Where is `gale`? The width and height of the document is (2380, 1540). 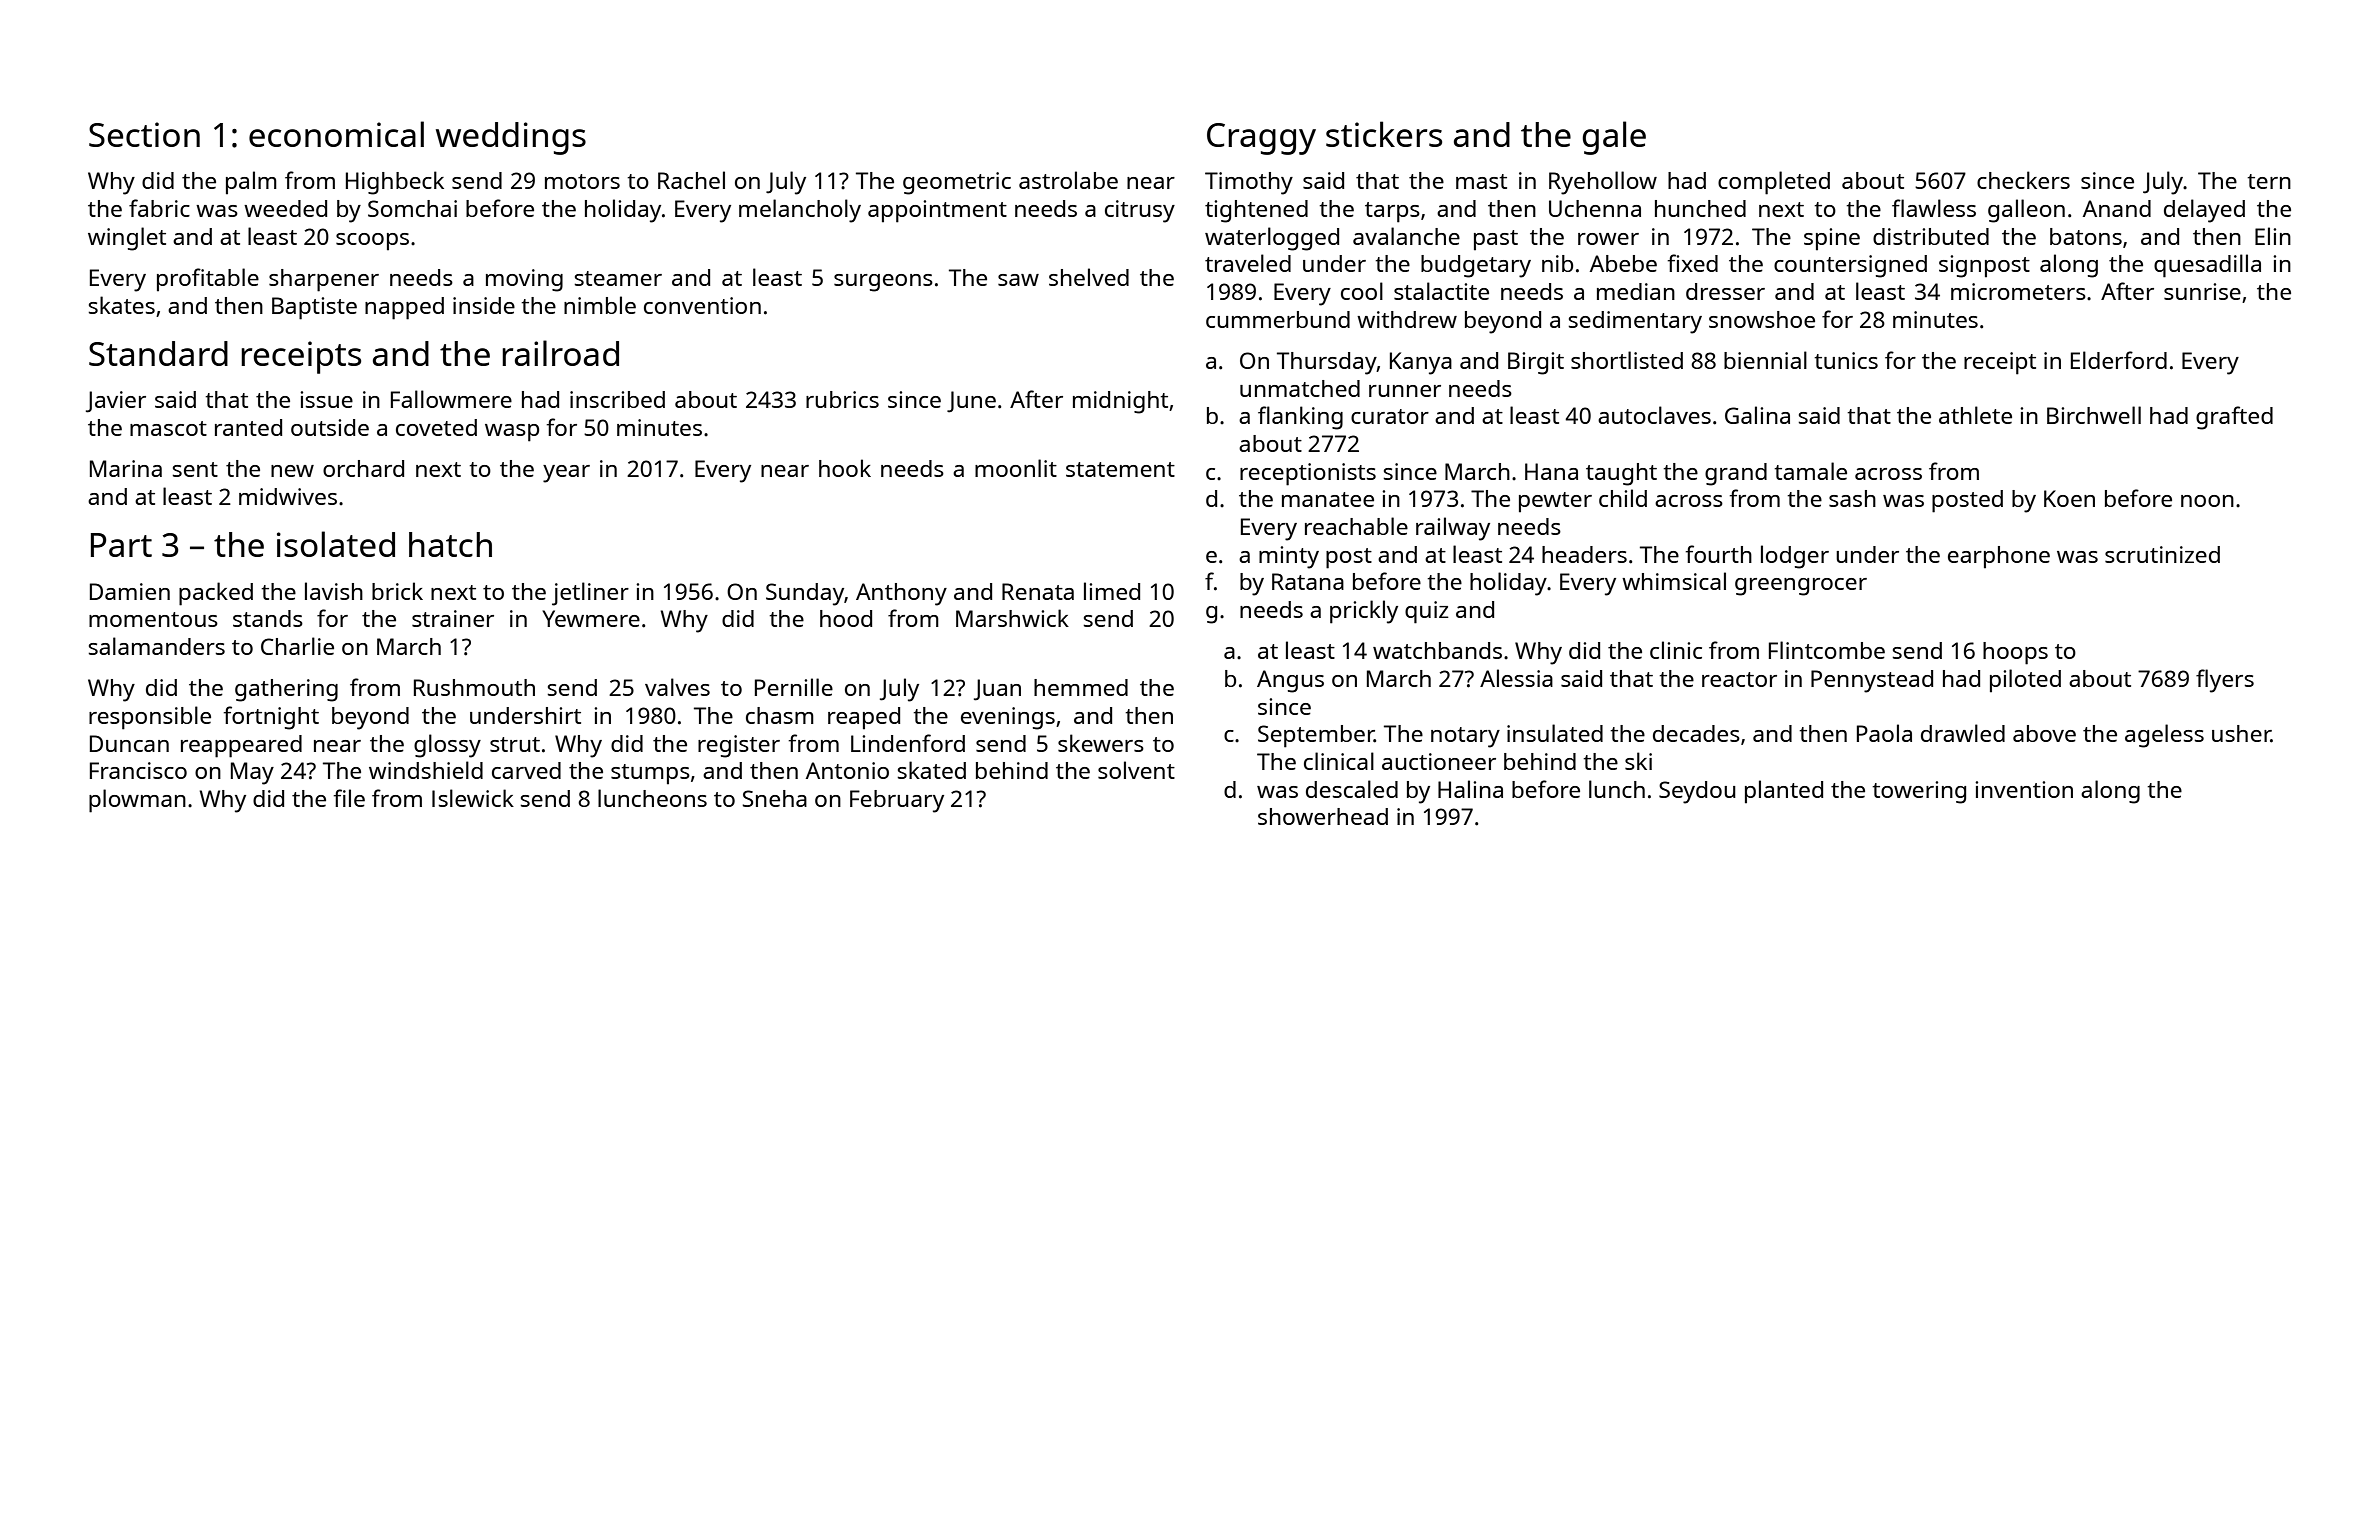
gale is located at coordinates (1614, 138).
